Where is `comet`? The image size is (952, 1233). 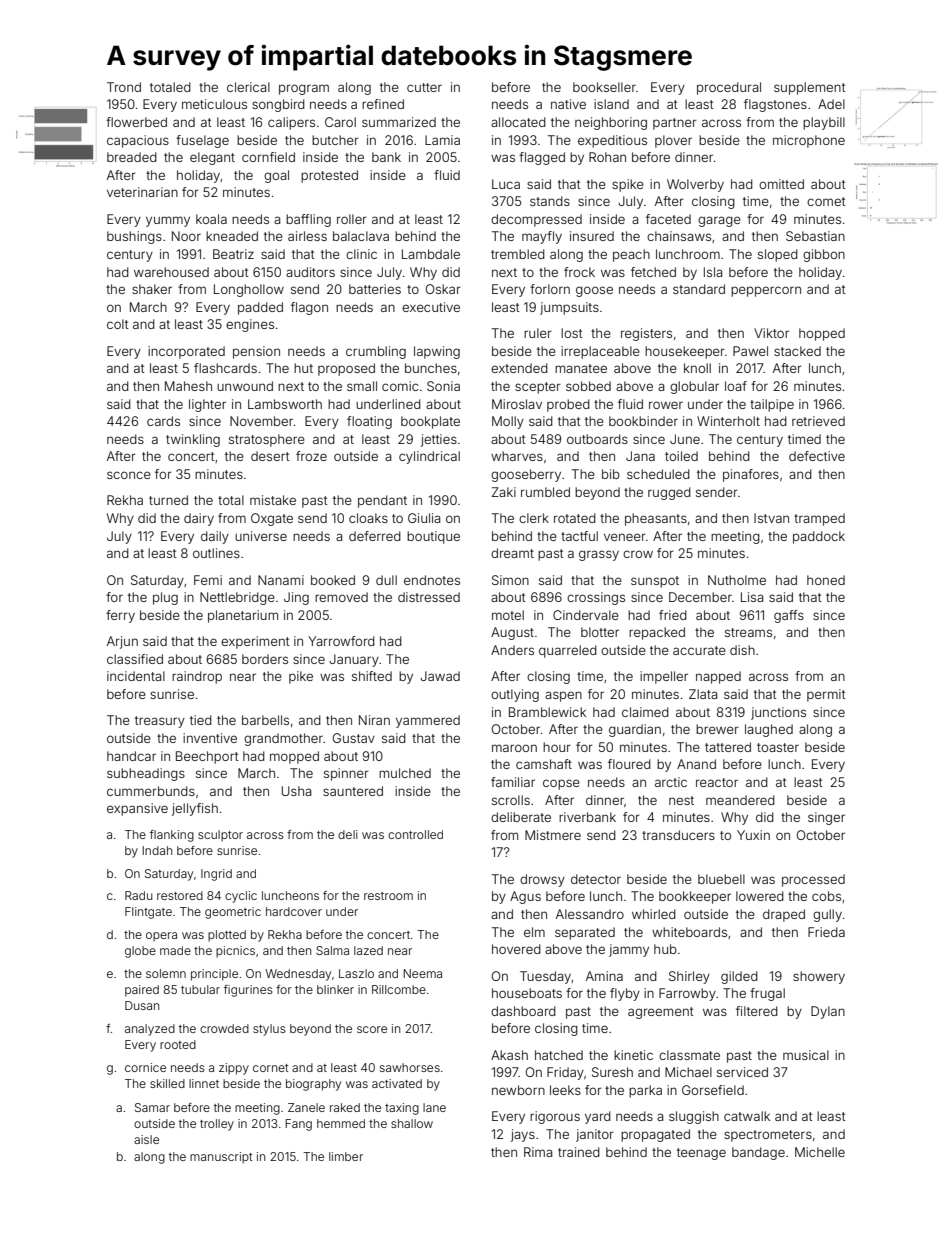
comet is located at coordinates (826, 201).
